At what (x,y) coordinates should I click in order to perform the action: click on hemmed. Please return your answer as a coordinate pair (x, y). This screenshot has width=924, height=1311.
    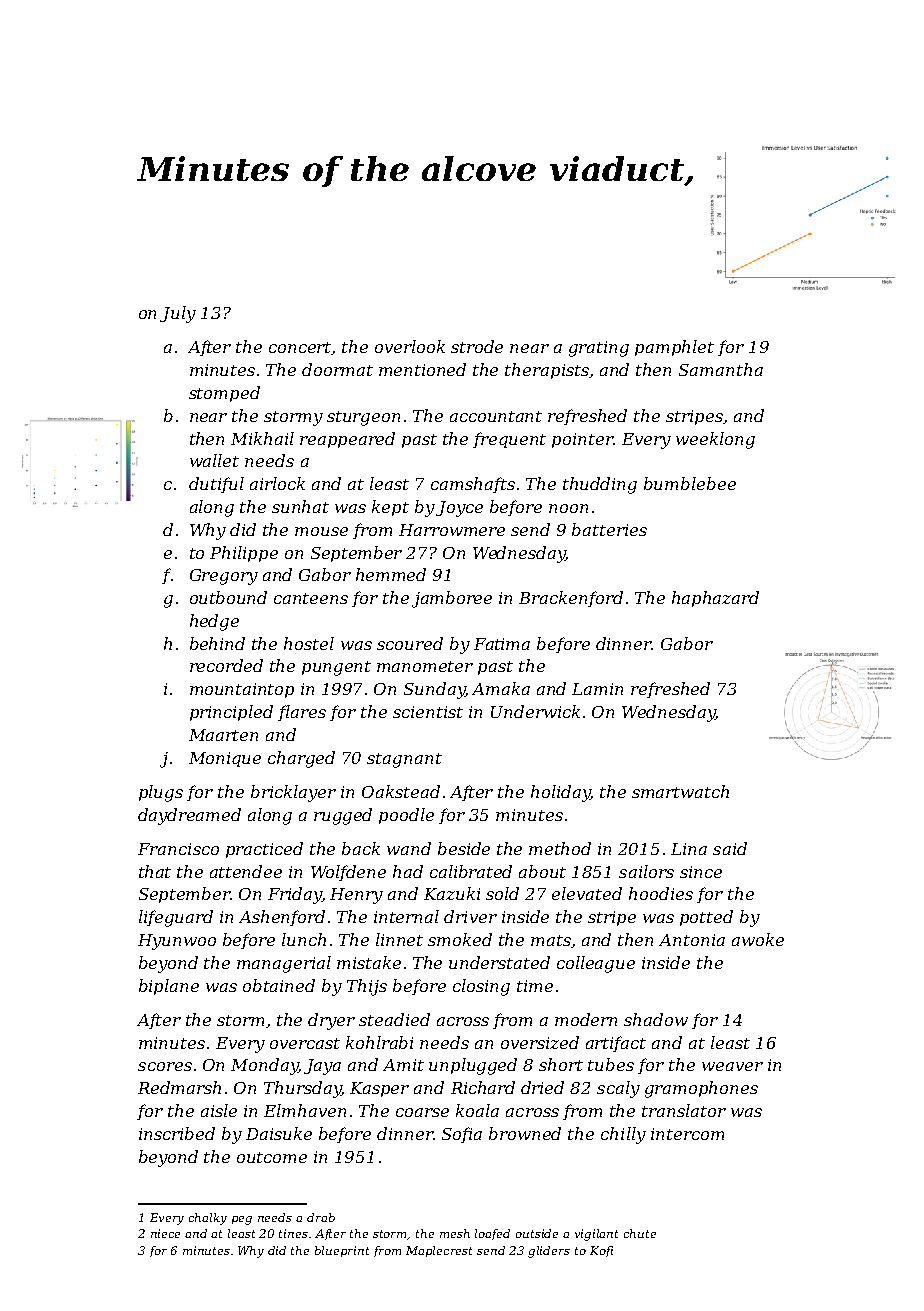
    Looking at the image, I should click on (391, 574).
